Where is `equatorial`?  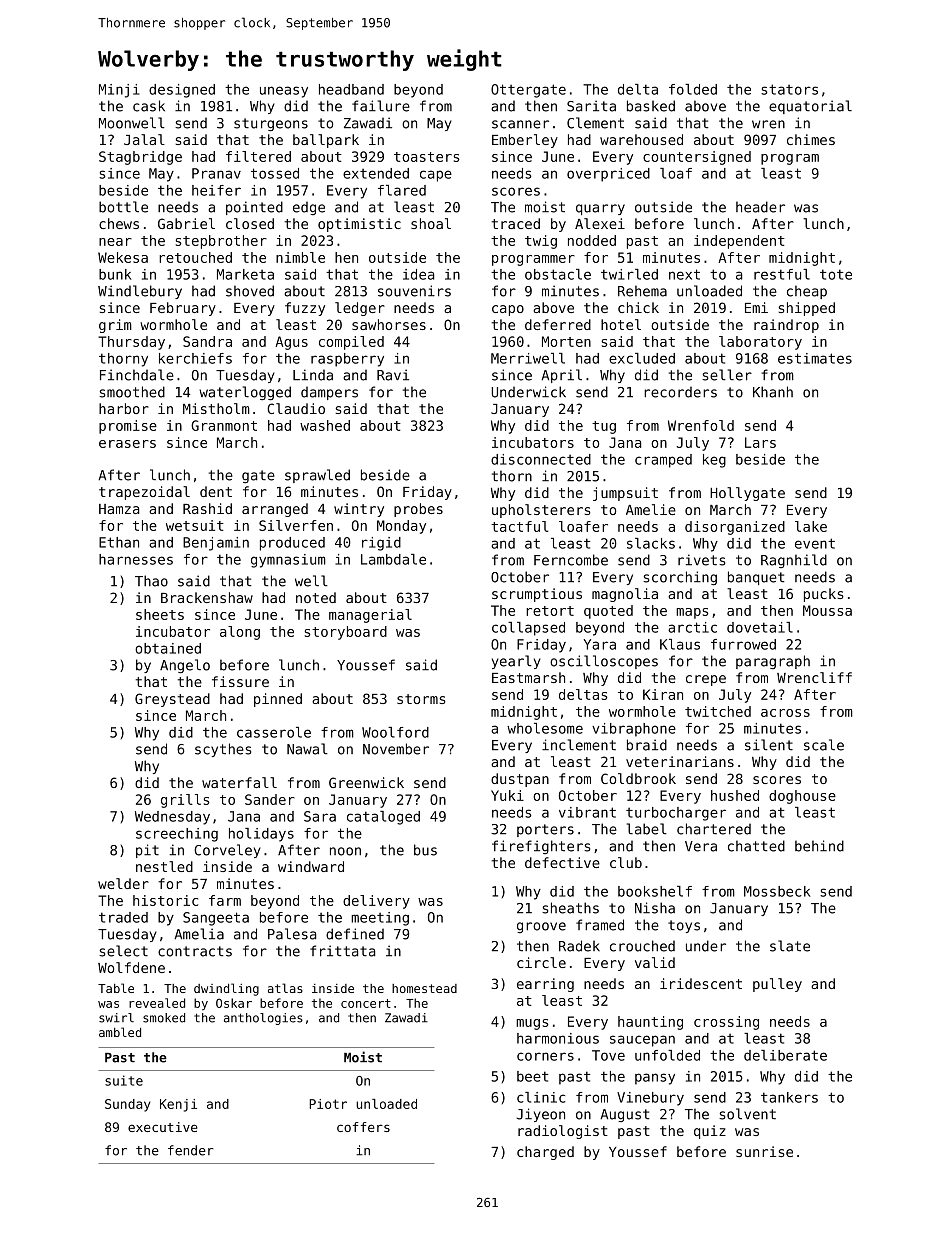 equatorial is located at coordinates (810, 107).
